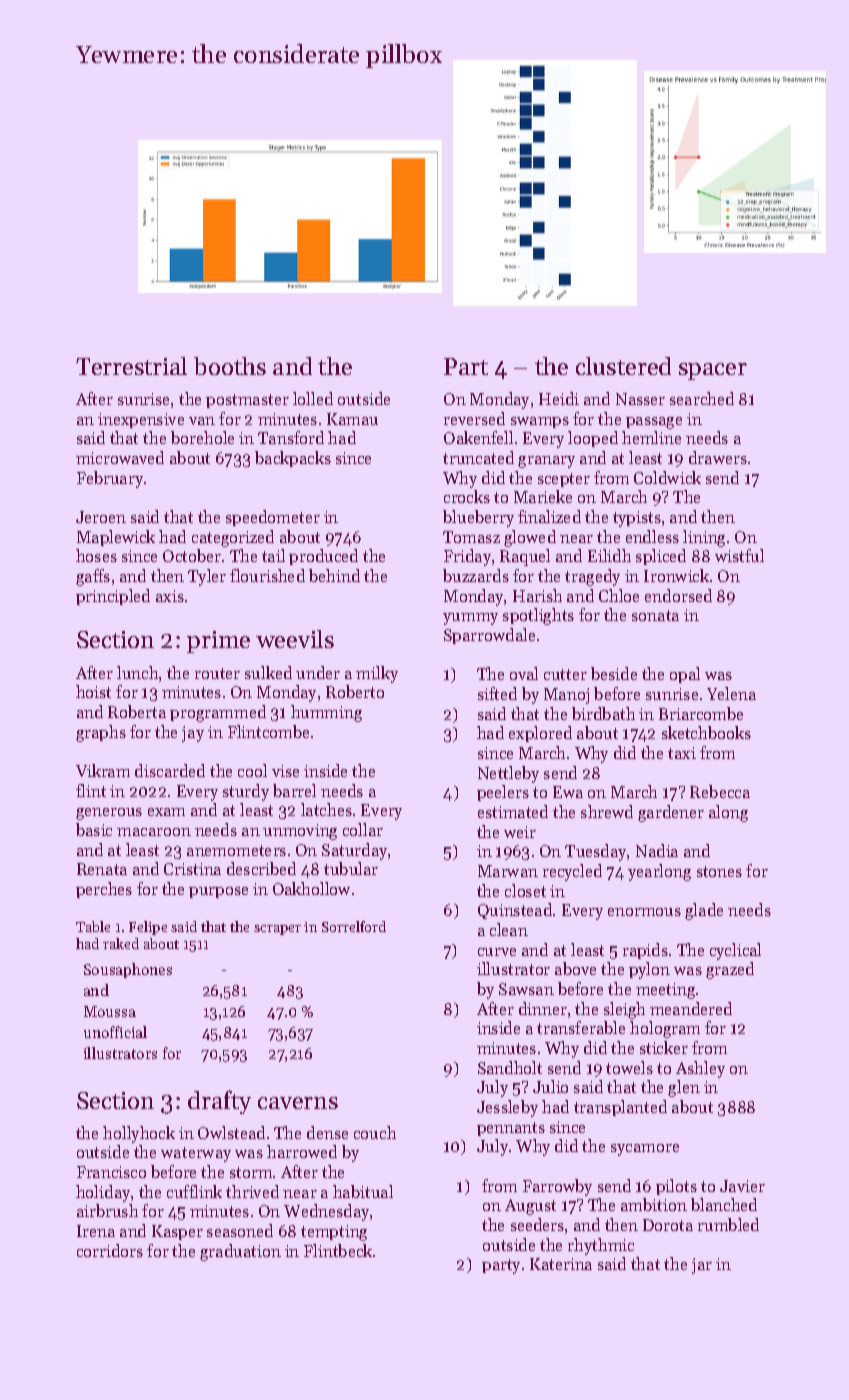 The height and width of the screenshot is (1400, 849). Describe the element at coordinates (471, 537) in the screenshot. I see `Tomasz` at that location.
